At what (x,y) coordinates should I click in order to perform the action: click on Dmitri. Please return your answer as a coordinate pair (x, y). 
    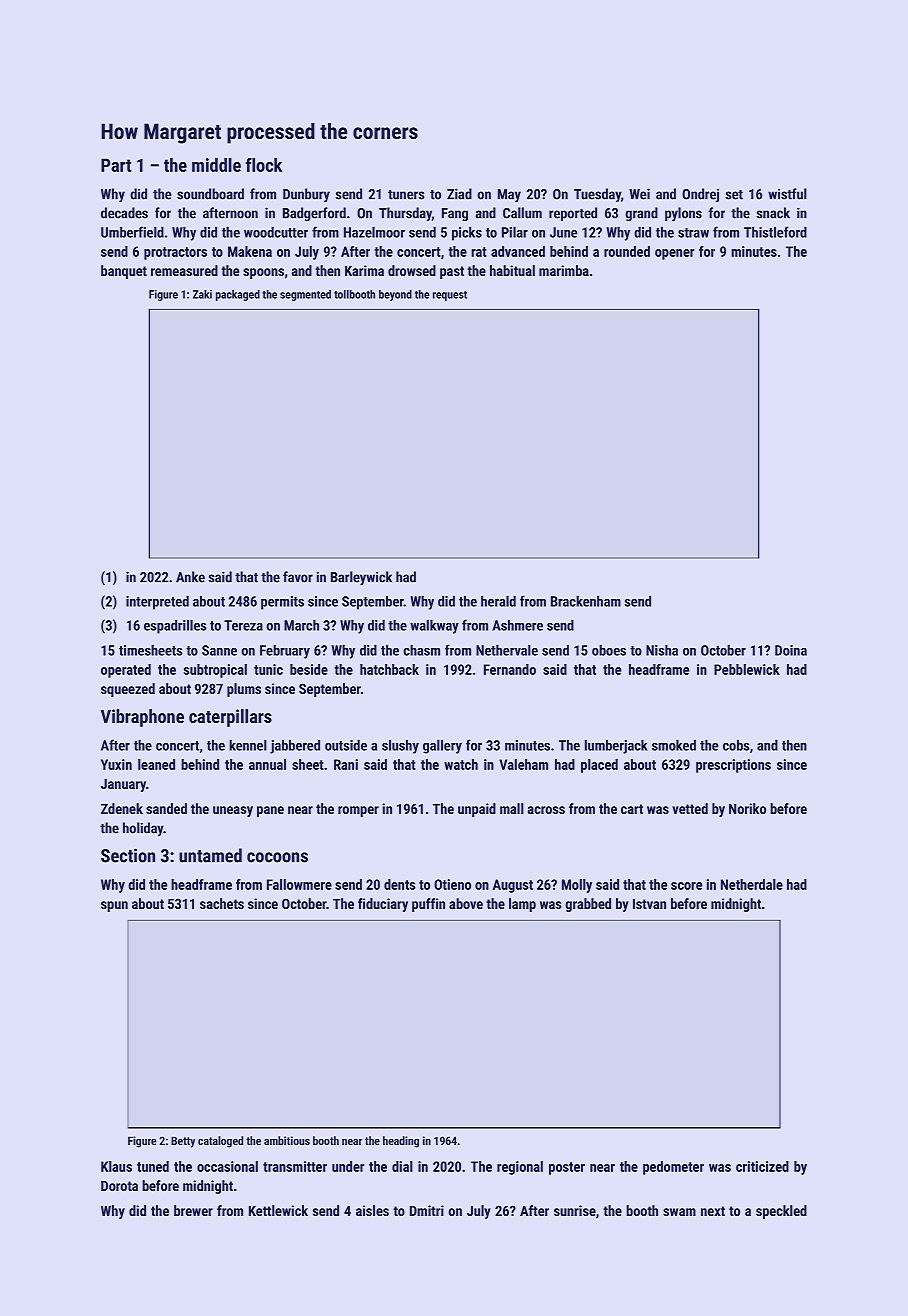
    Looking at the image, I should click on (427, 1210).
